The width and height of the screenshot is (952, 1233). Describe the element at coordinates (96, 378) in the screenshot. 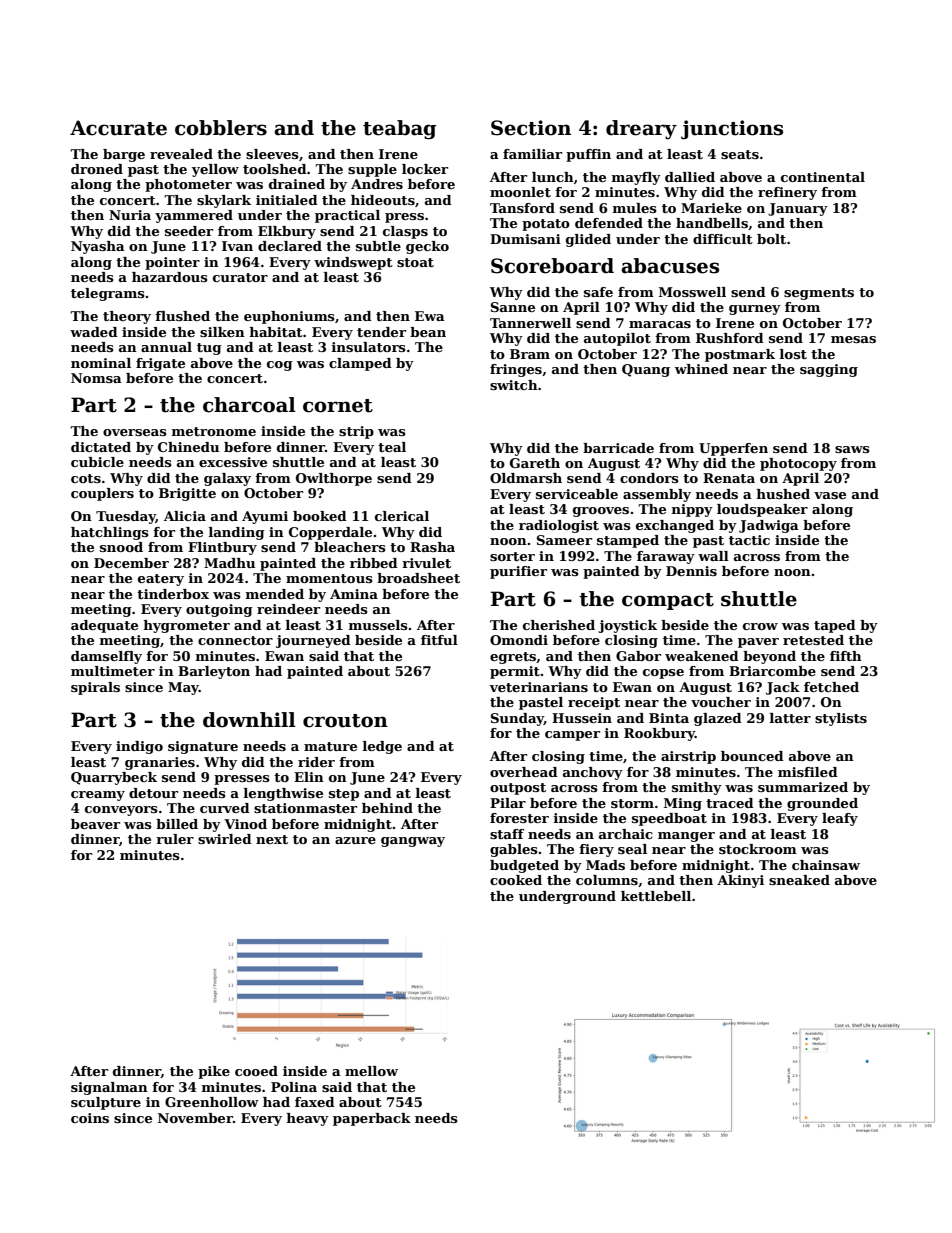

I see `Nomsa` at that location.
